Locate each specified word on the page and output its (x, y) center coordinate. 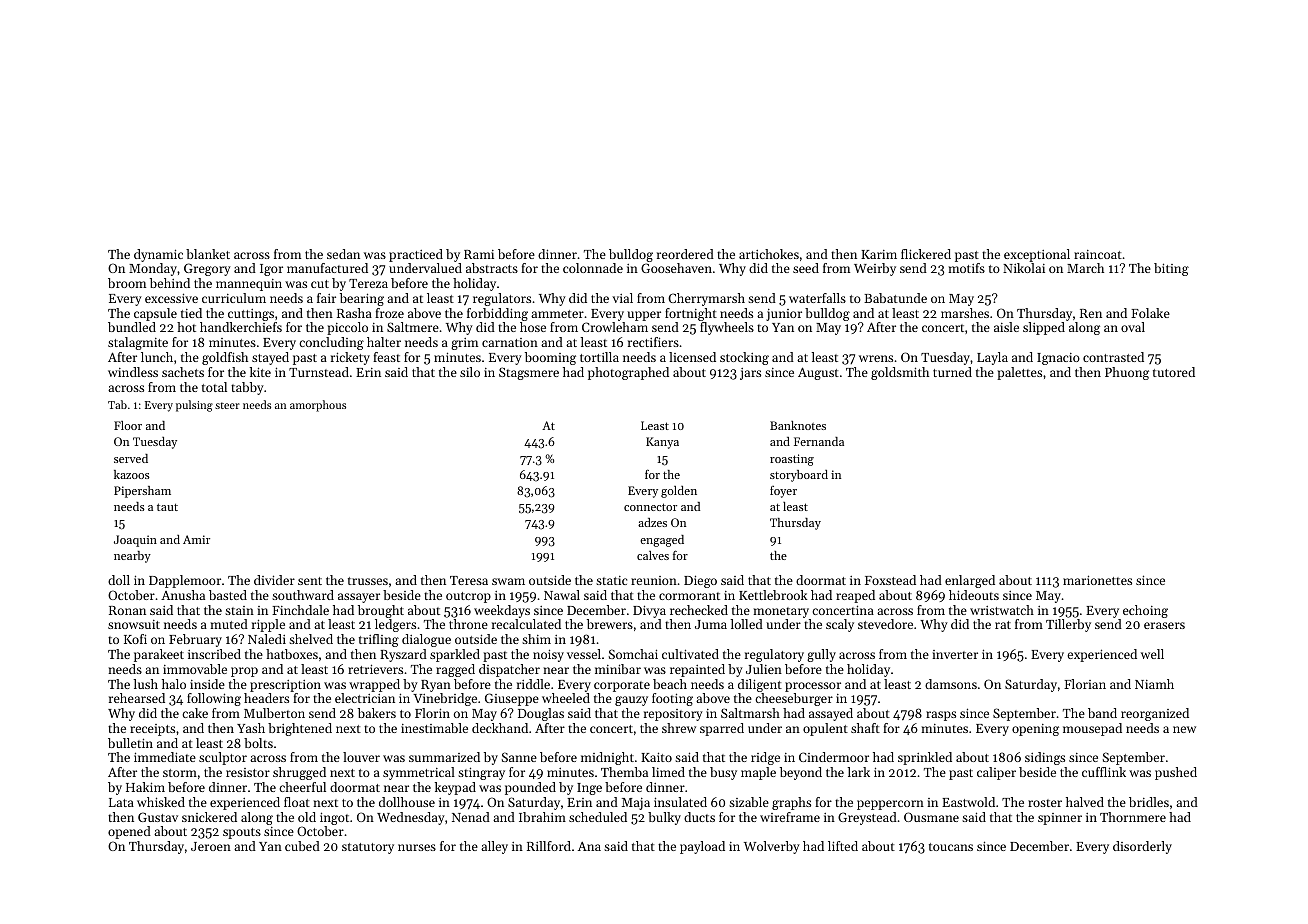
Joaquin (135, 541)
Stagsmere (529, 373)
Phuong (1127, 373)
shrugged (299, 773)
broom (127, 283)
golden (679, 492)
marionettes (1097, 580)
